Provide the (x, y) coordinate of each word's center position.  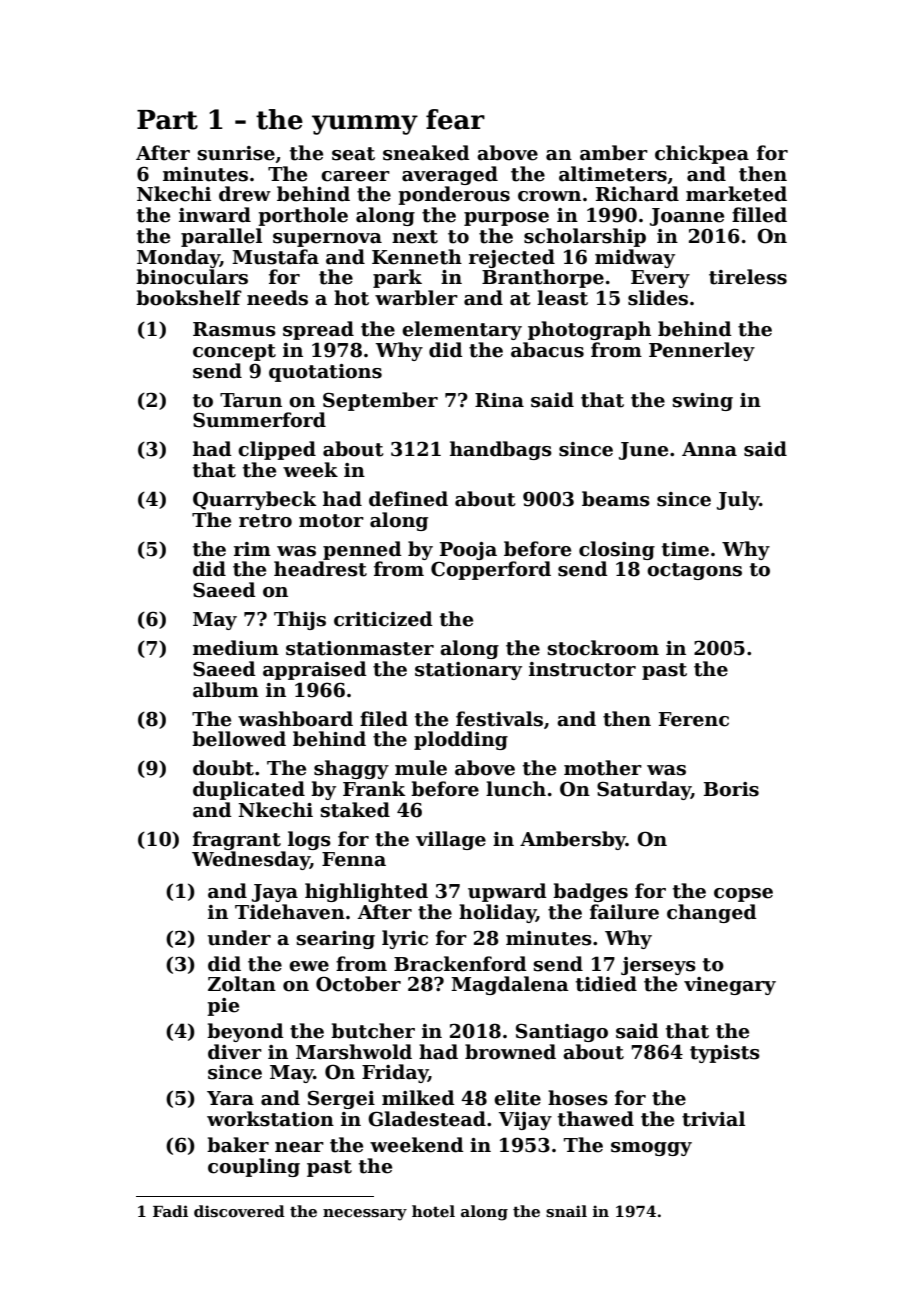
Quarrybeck (255, 500)
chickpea (702, 154)
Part (167, 120)
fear (455, 119)
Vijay (525, 1121)
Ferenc (694, 719)
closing (617, 550)
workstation (270, 1119)
